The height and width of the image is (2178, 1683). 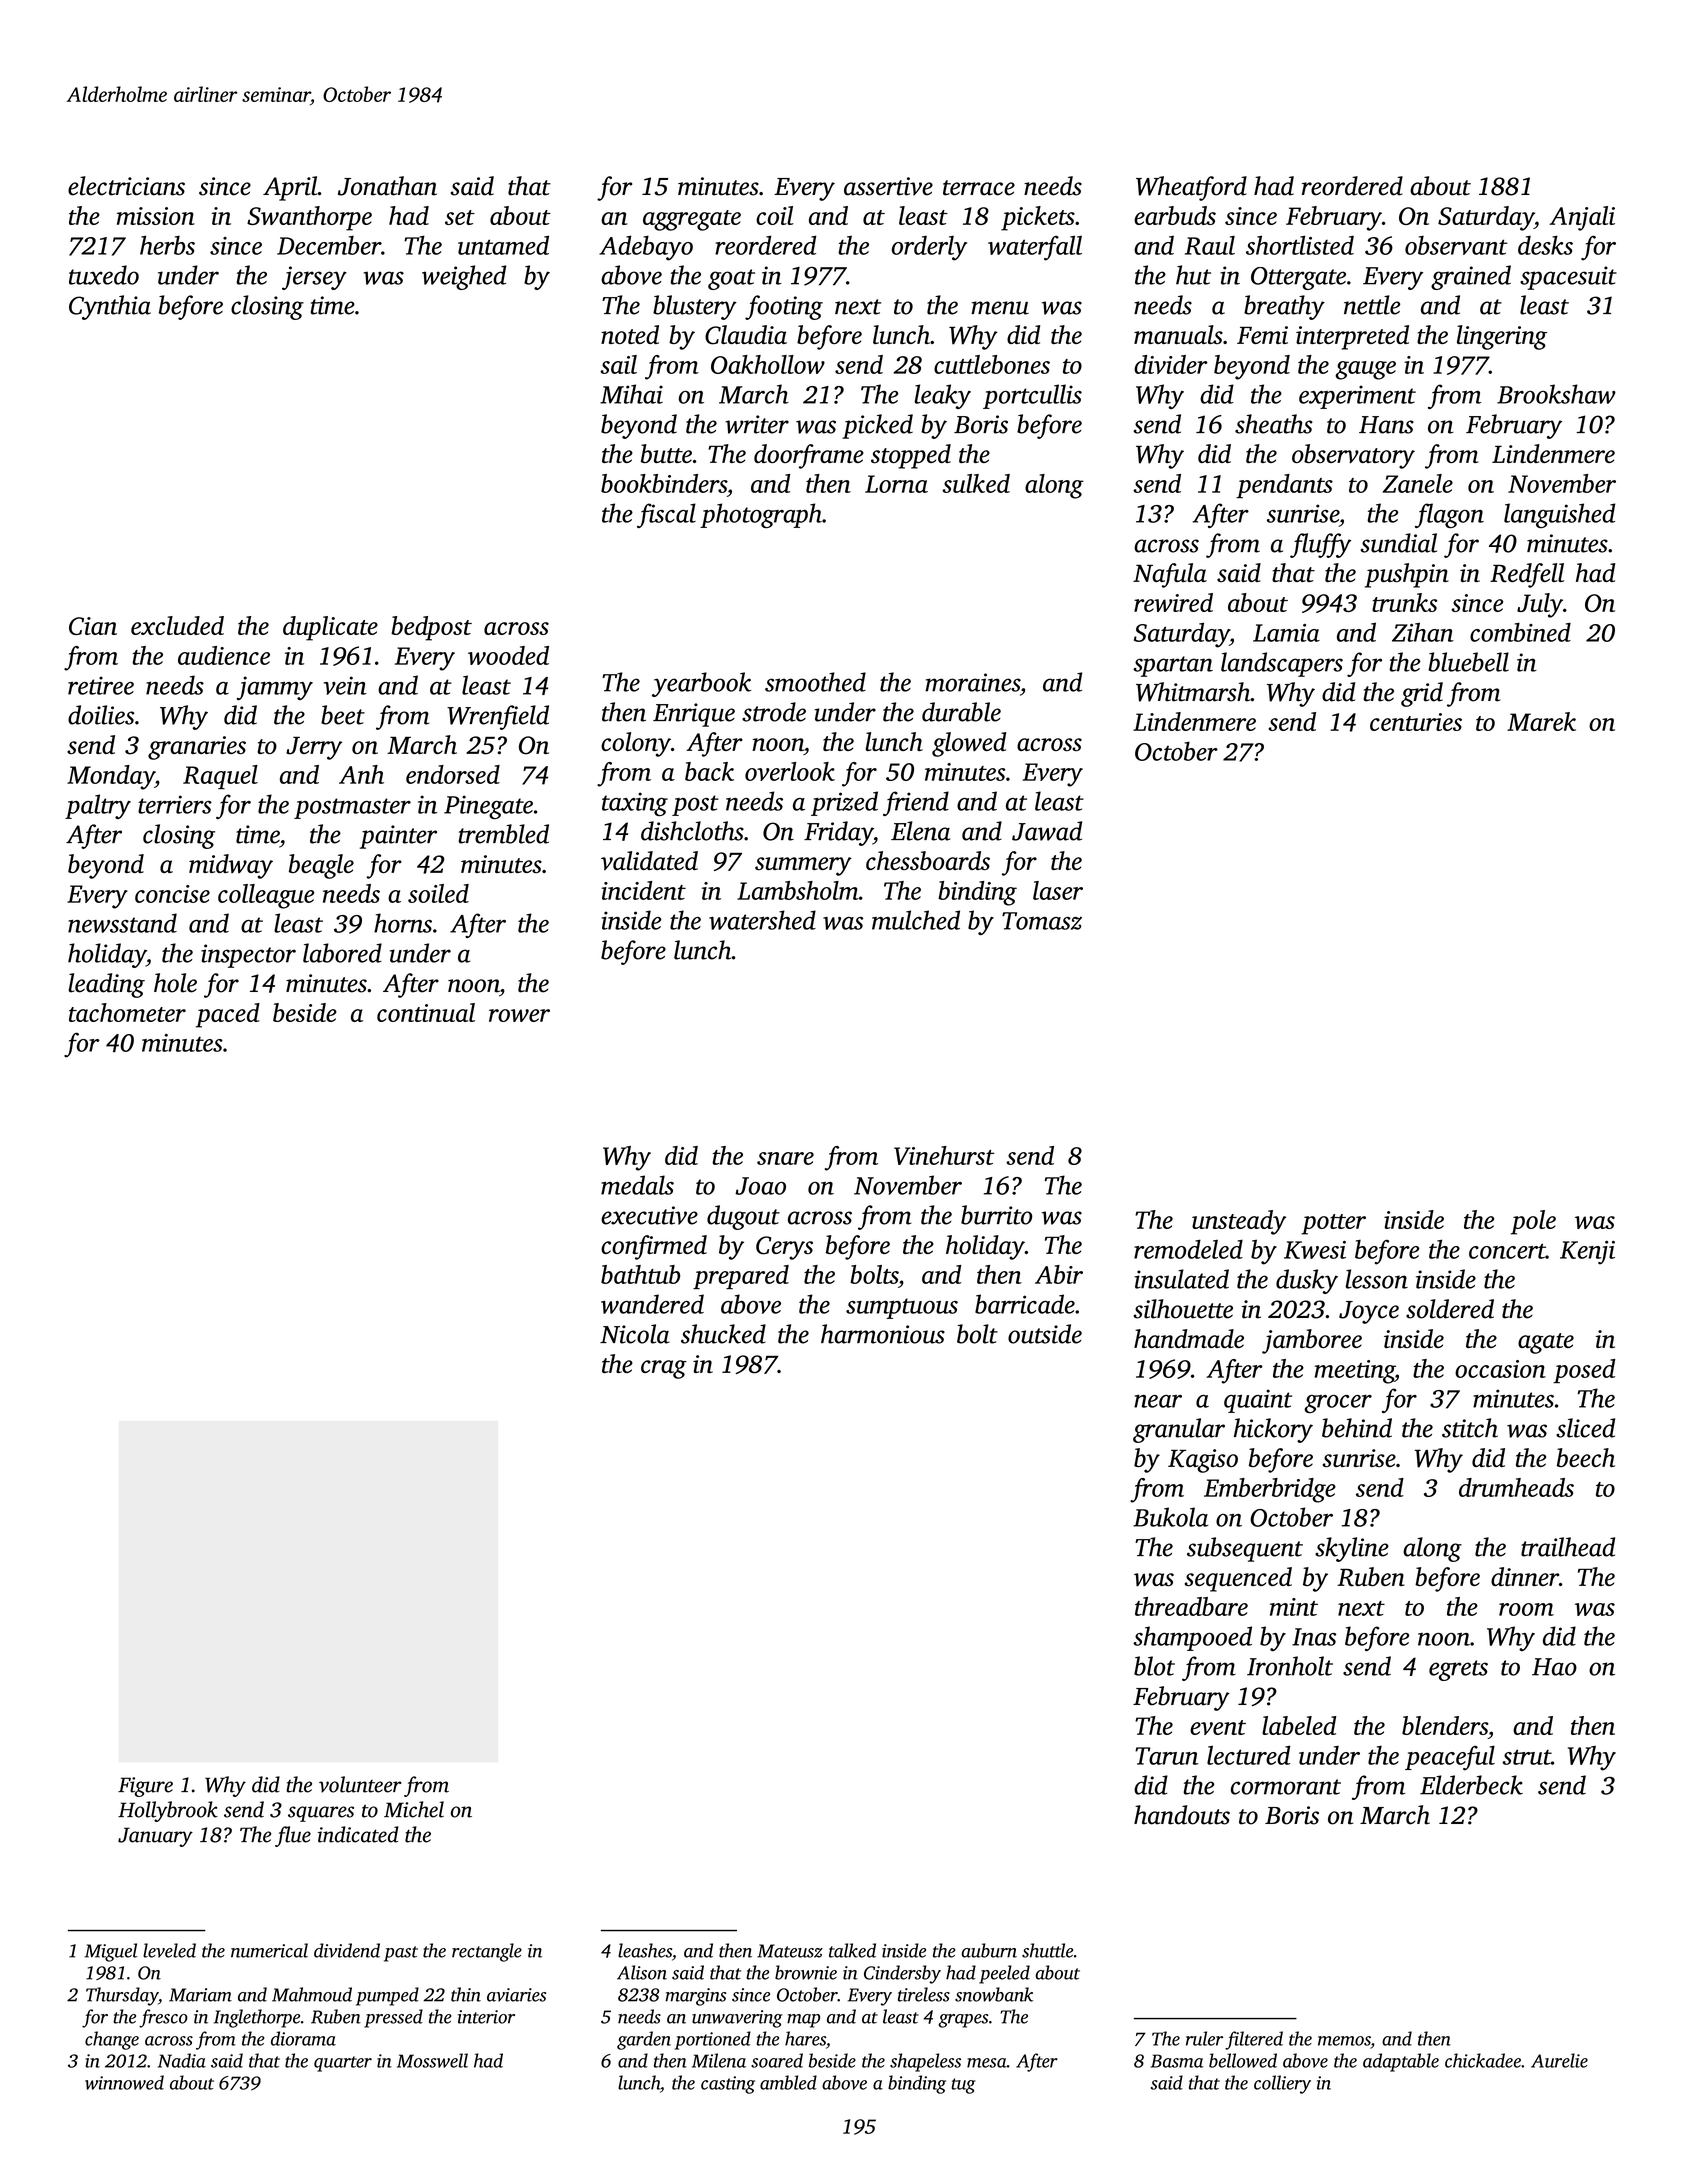 I want to click on weighed, so click(x=464, y=277).
